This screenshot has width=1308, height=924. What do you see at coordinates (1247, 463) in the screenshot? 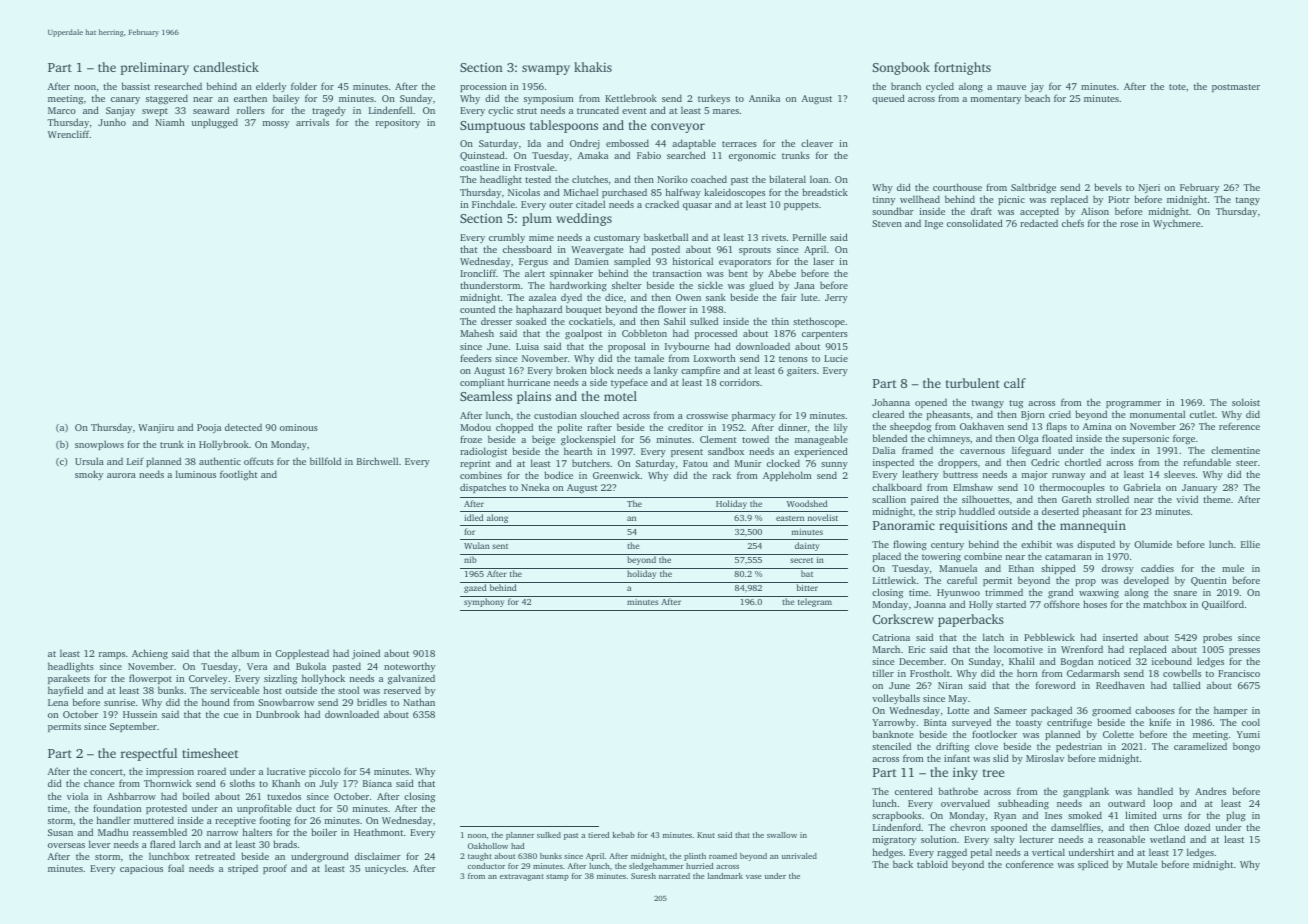
I see `steer` at bounding box center [1247, 463].
